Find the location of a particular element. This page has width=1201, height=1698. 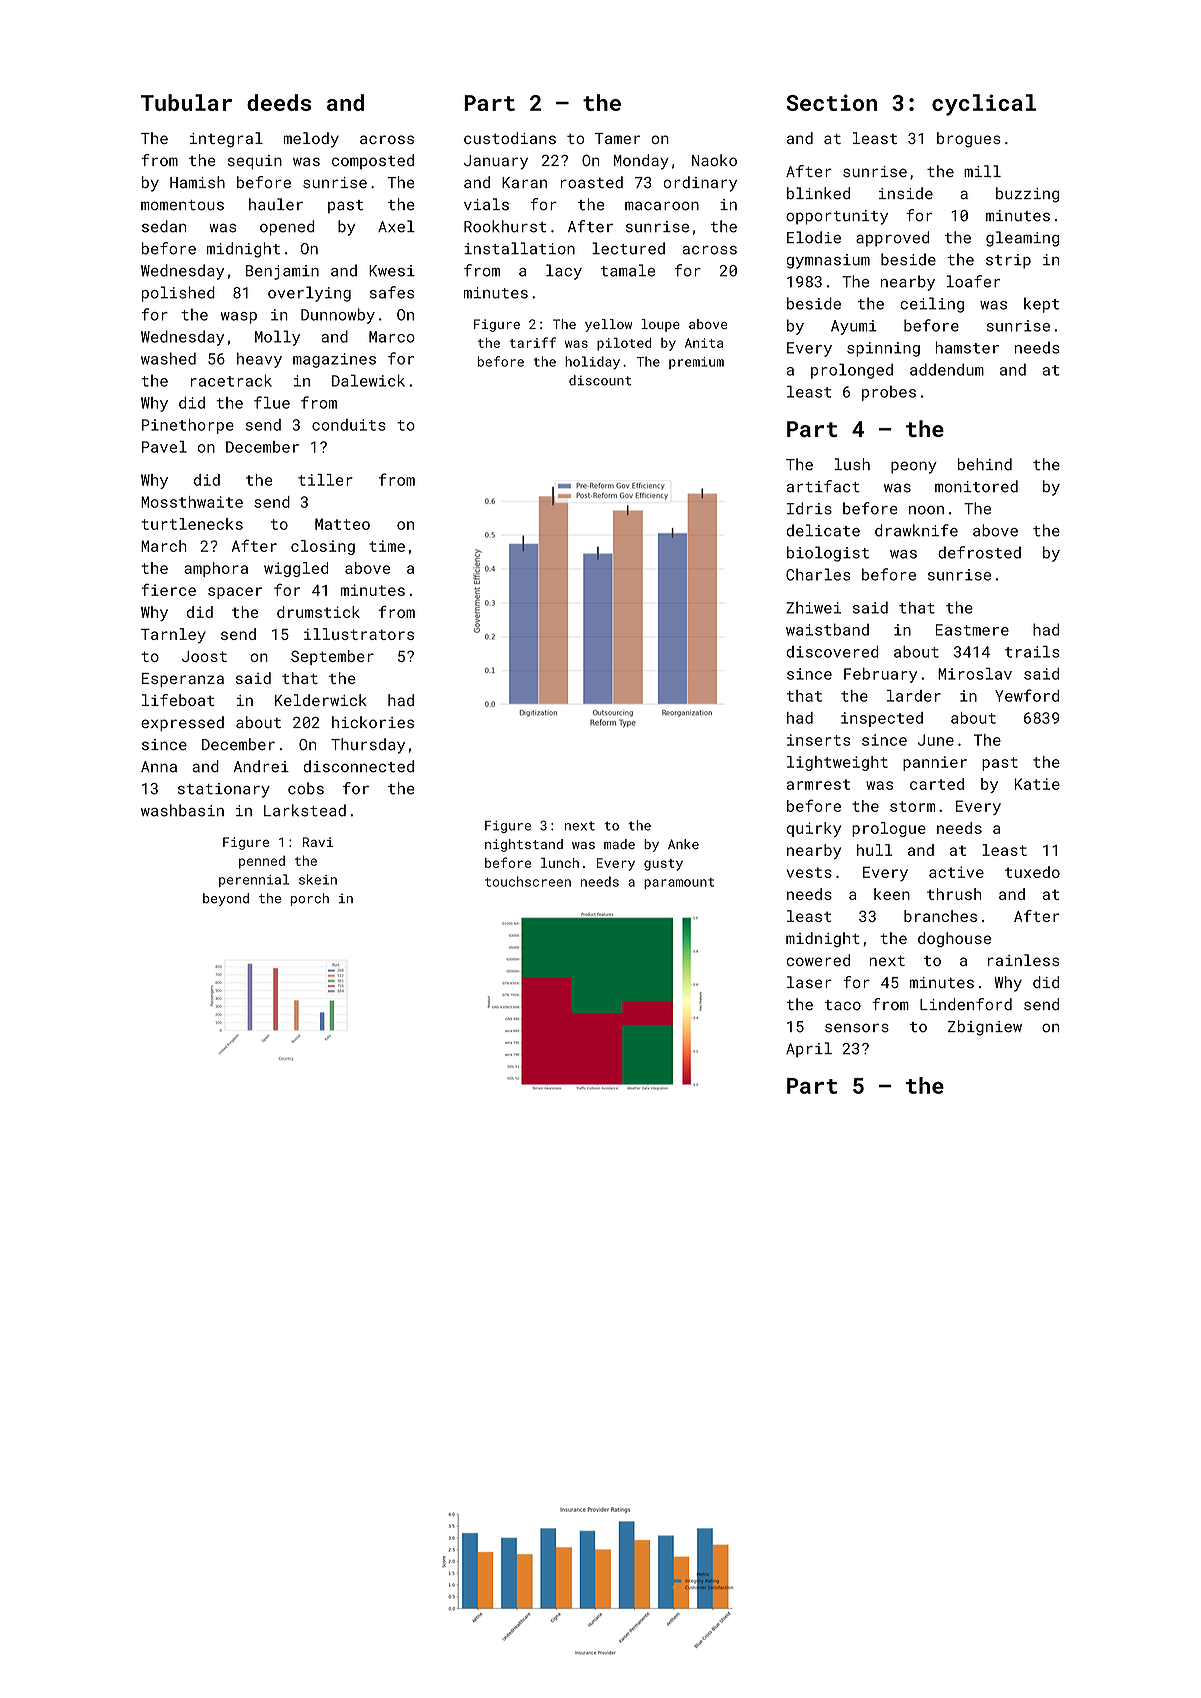

behind is located at coordinates (985, 464).
